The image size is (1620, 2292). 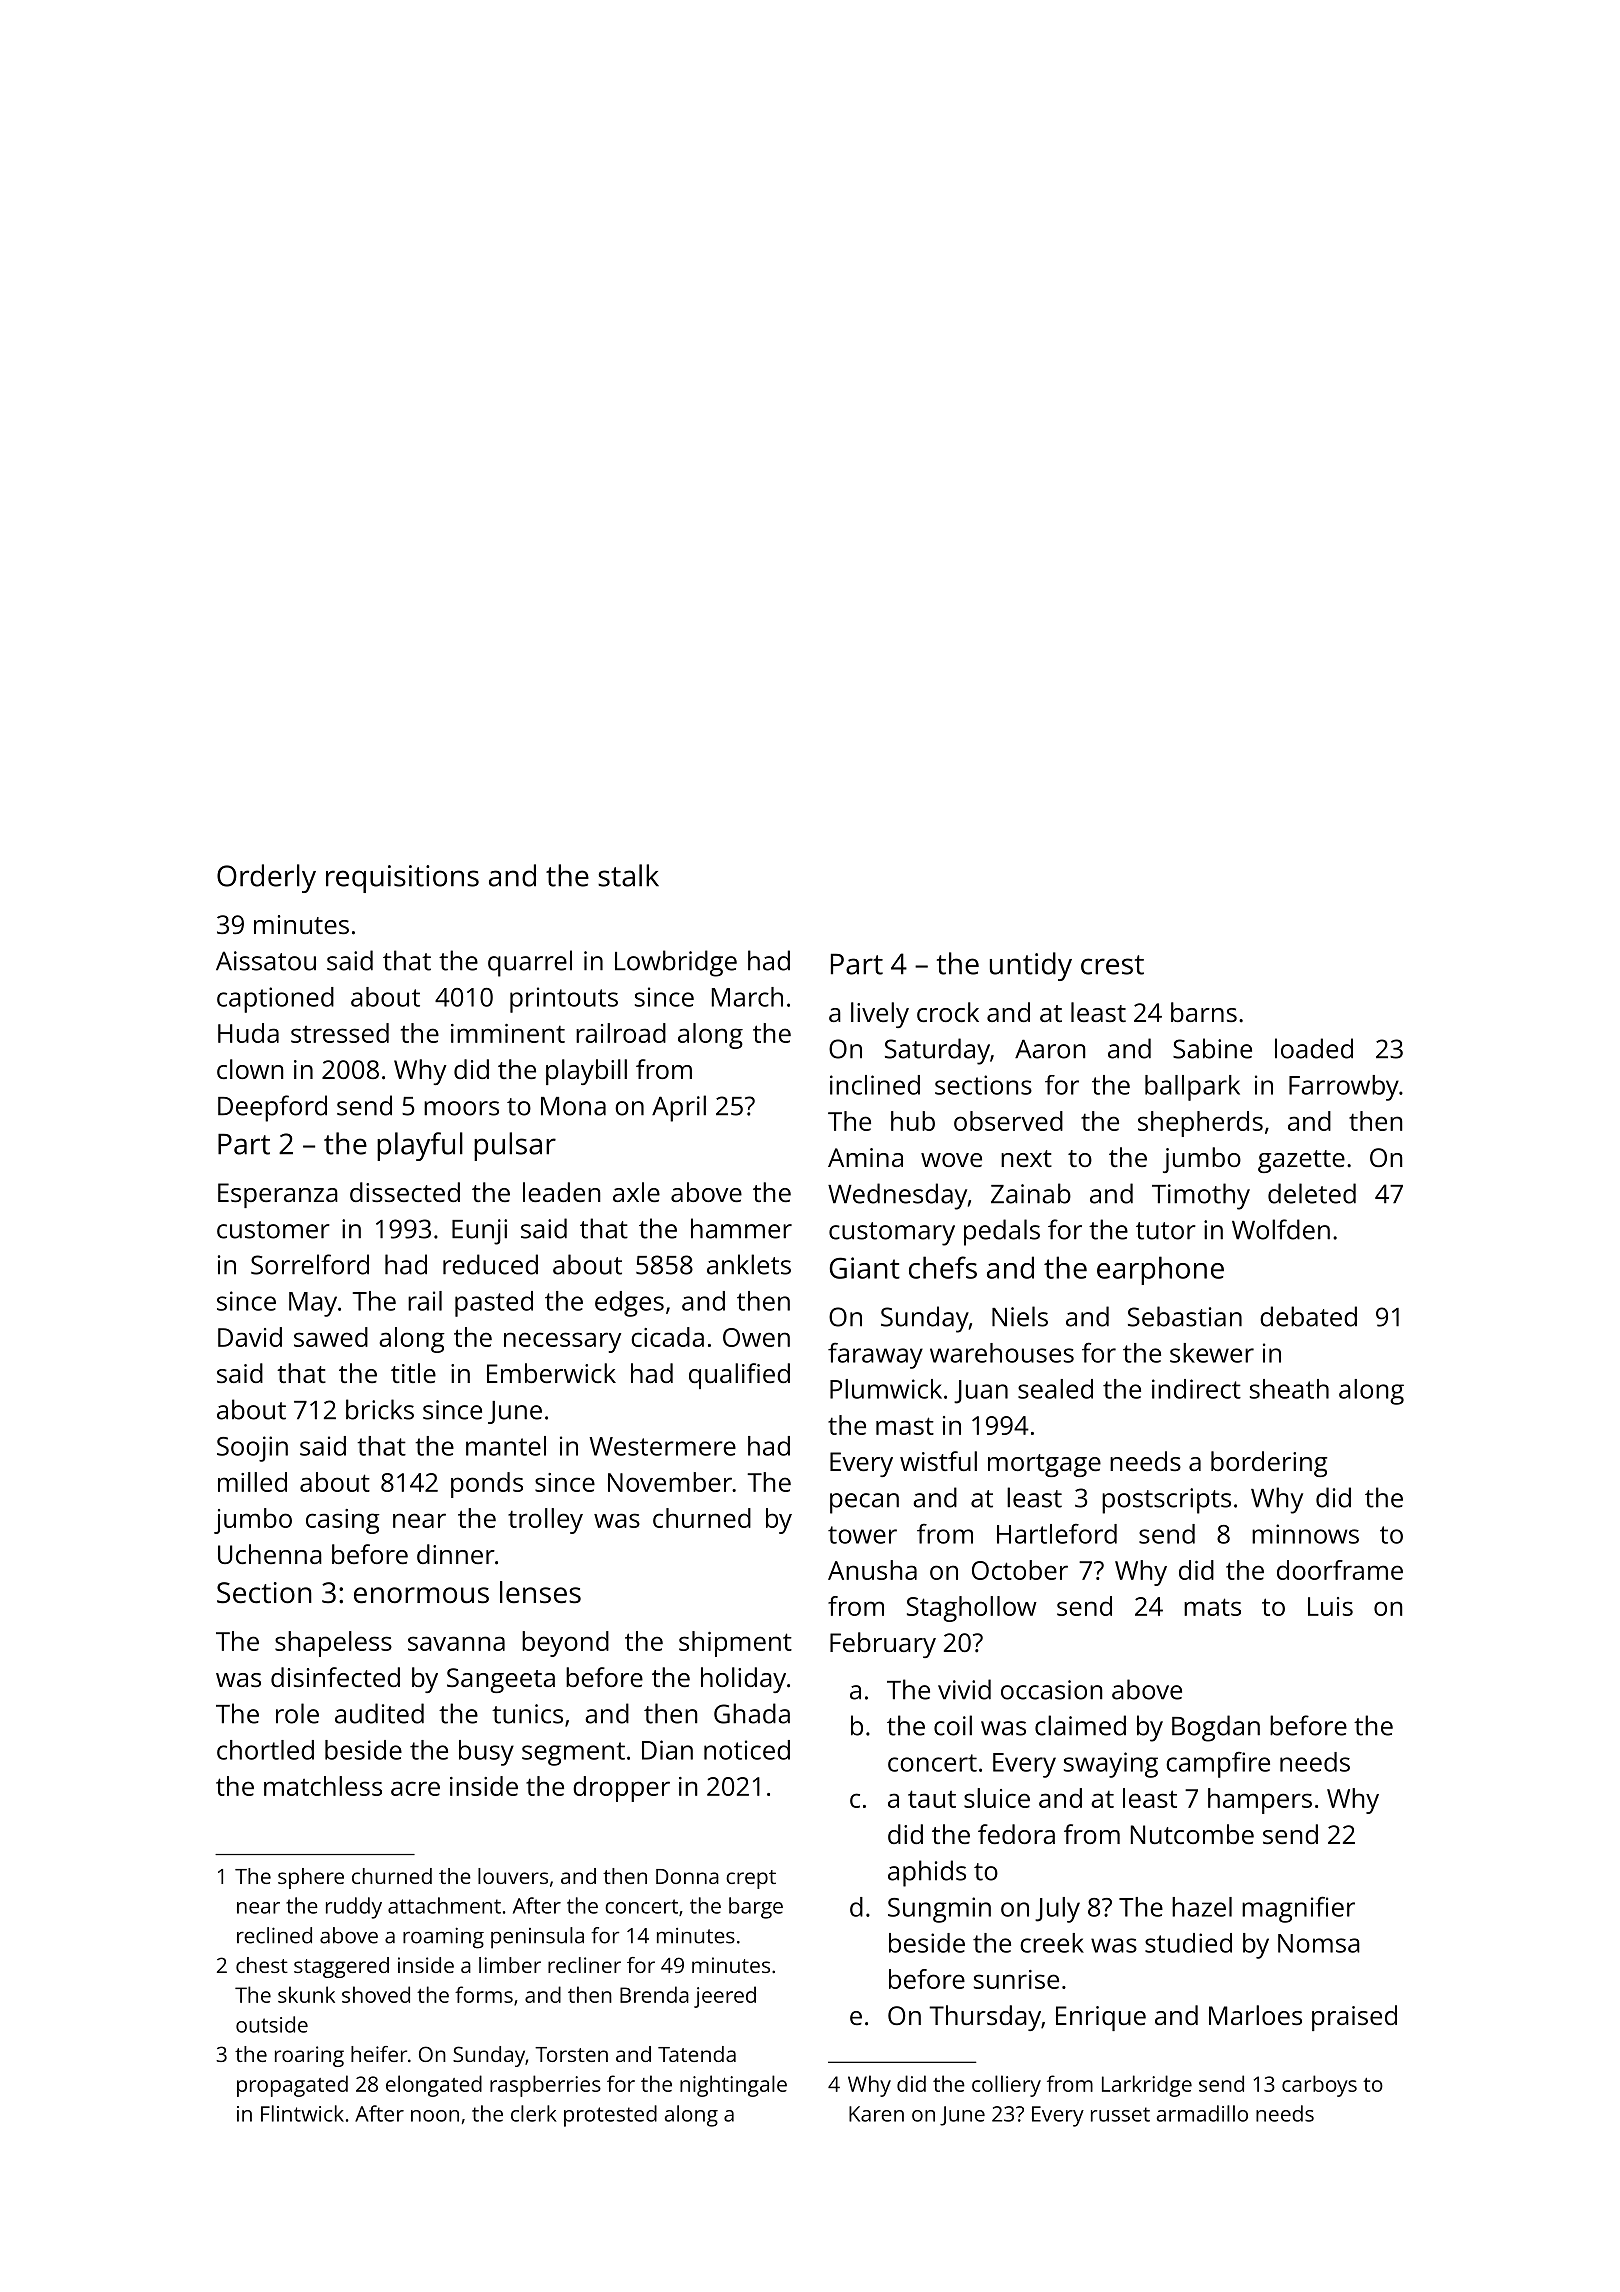 I want to click on Bogdan, so click(x=1216, y=1728).
